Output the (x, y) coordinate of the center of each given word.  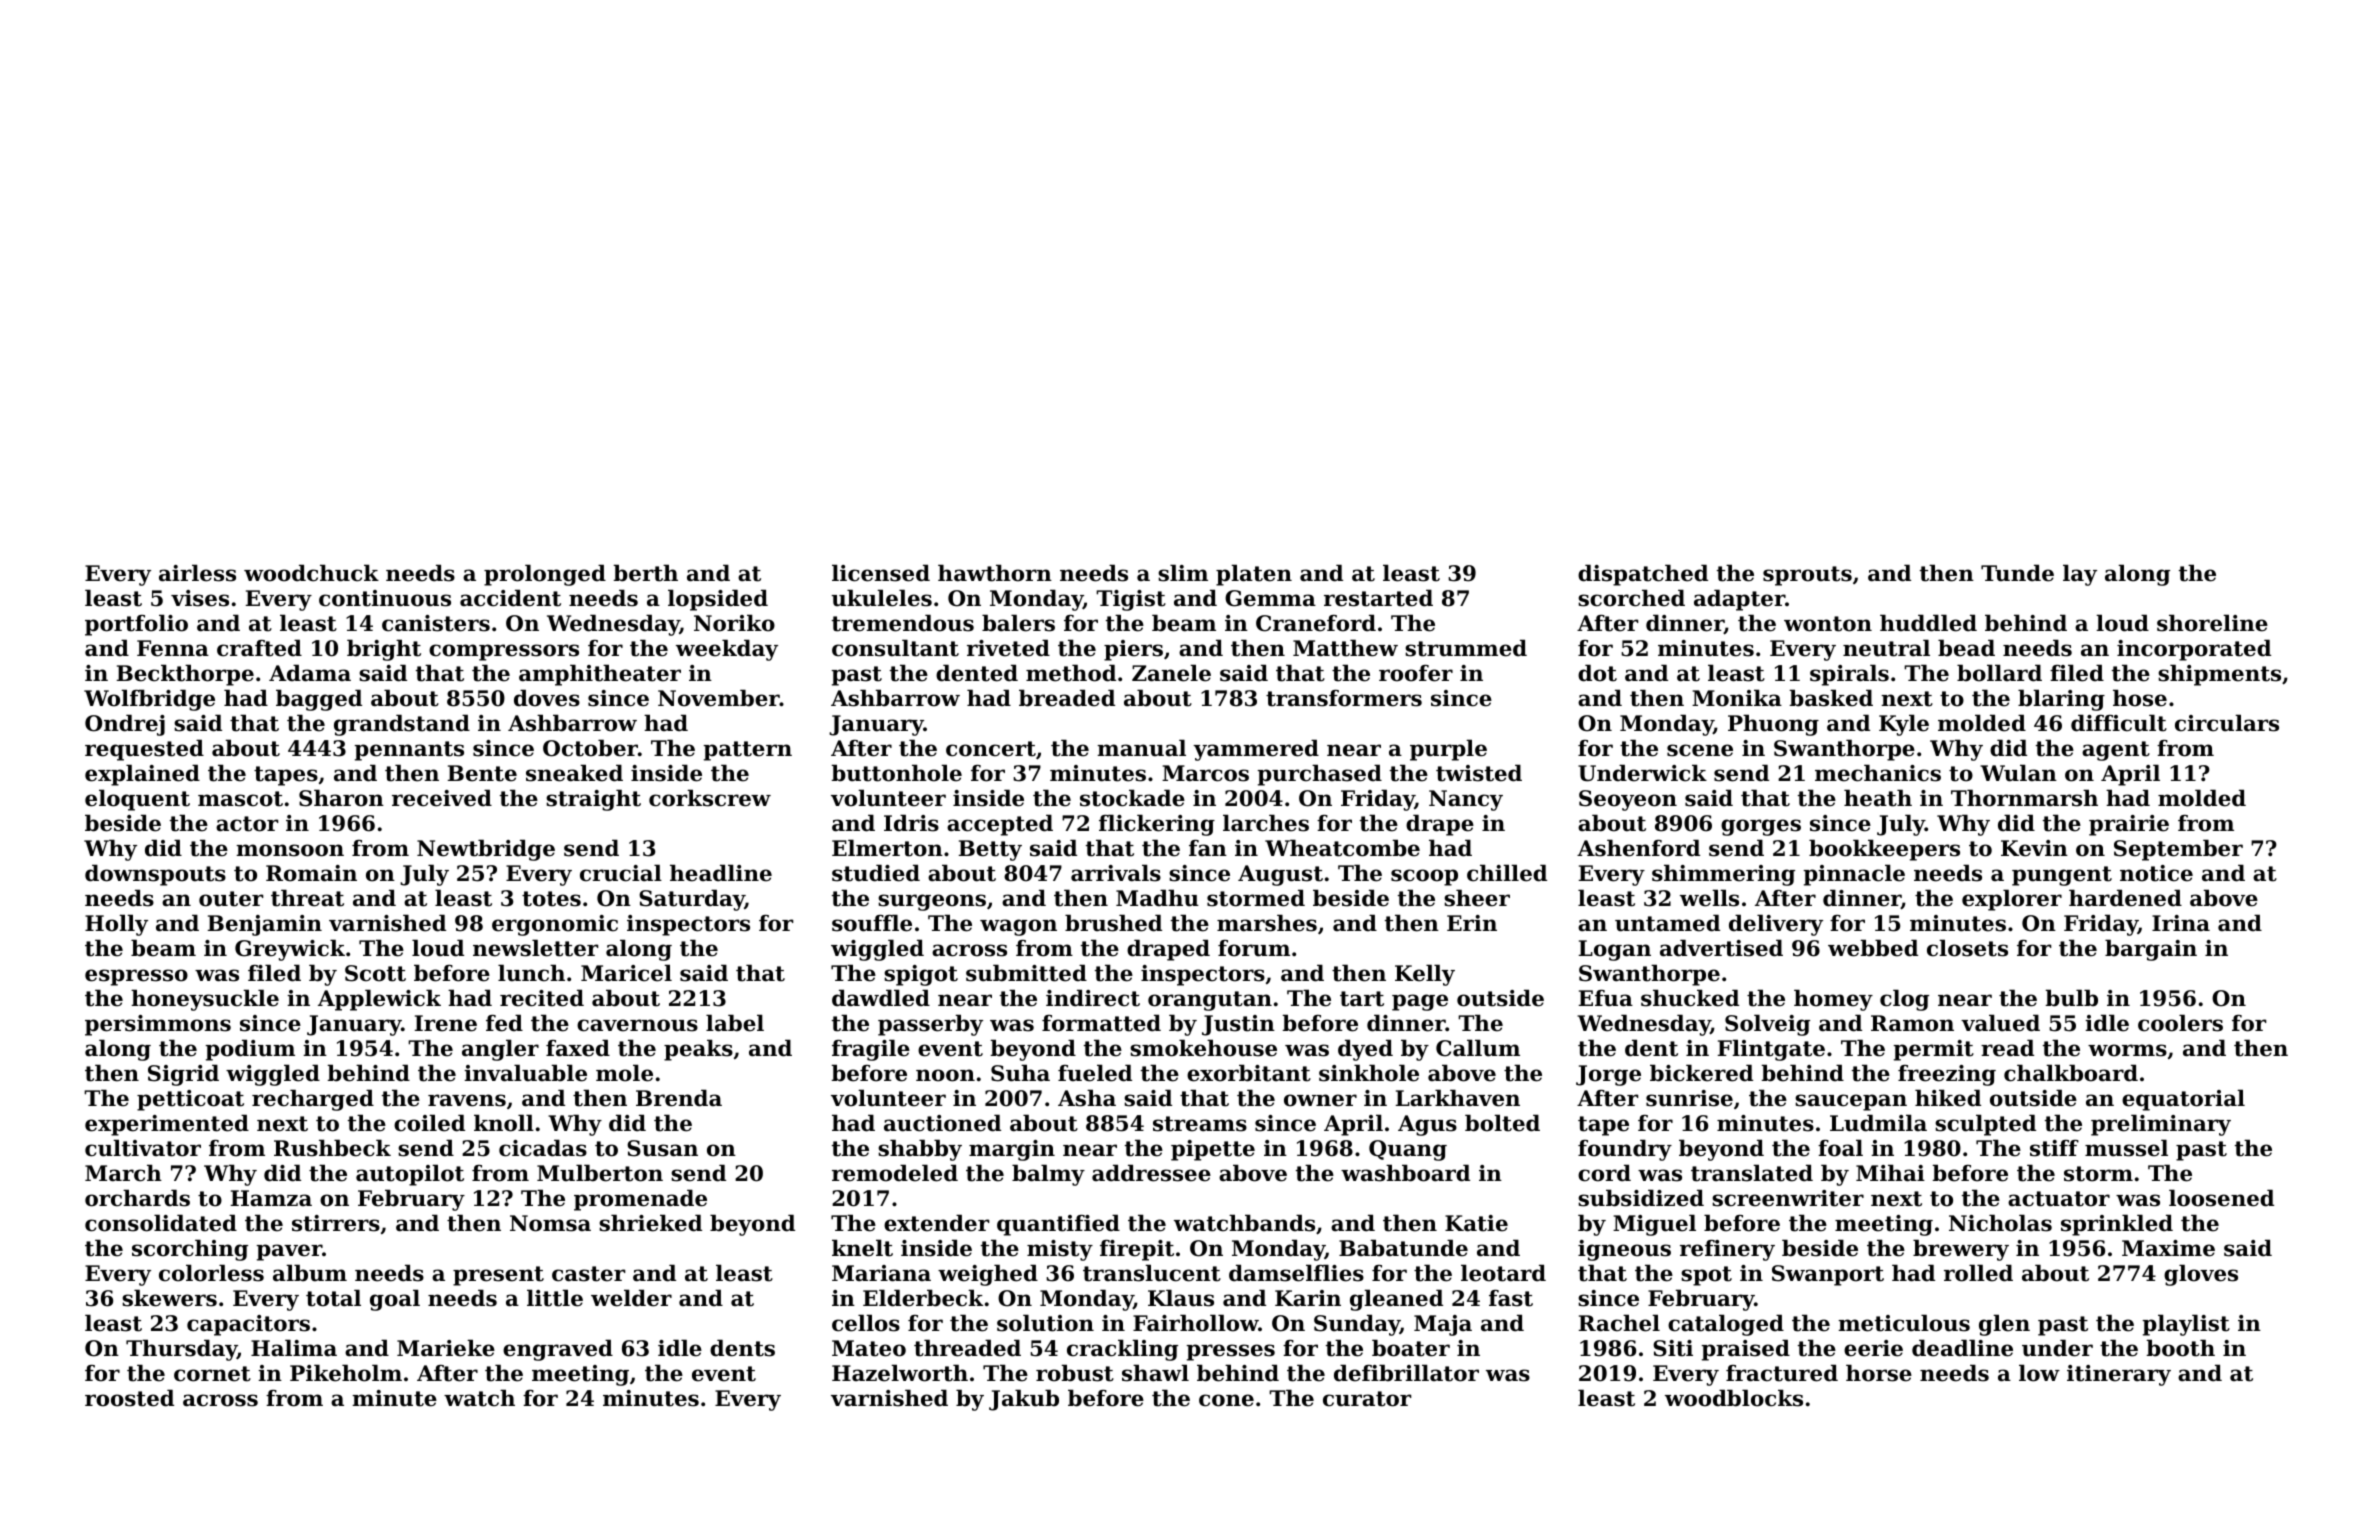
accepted (1000, 825)
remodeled (895, 1173)
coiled (429, 1123)
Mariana (881, 1273)
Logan (1614, 950)
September (2178, 850)
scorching (190, 1250)
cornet (212, 1374)
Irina (2181, 923)
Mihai (1890, 1173)
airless (197, 573)
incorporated (2194, 650)
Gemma (1270, 598)
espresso (136, 977)
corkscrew (710, 798)
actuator (2059, 1199)
